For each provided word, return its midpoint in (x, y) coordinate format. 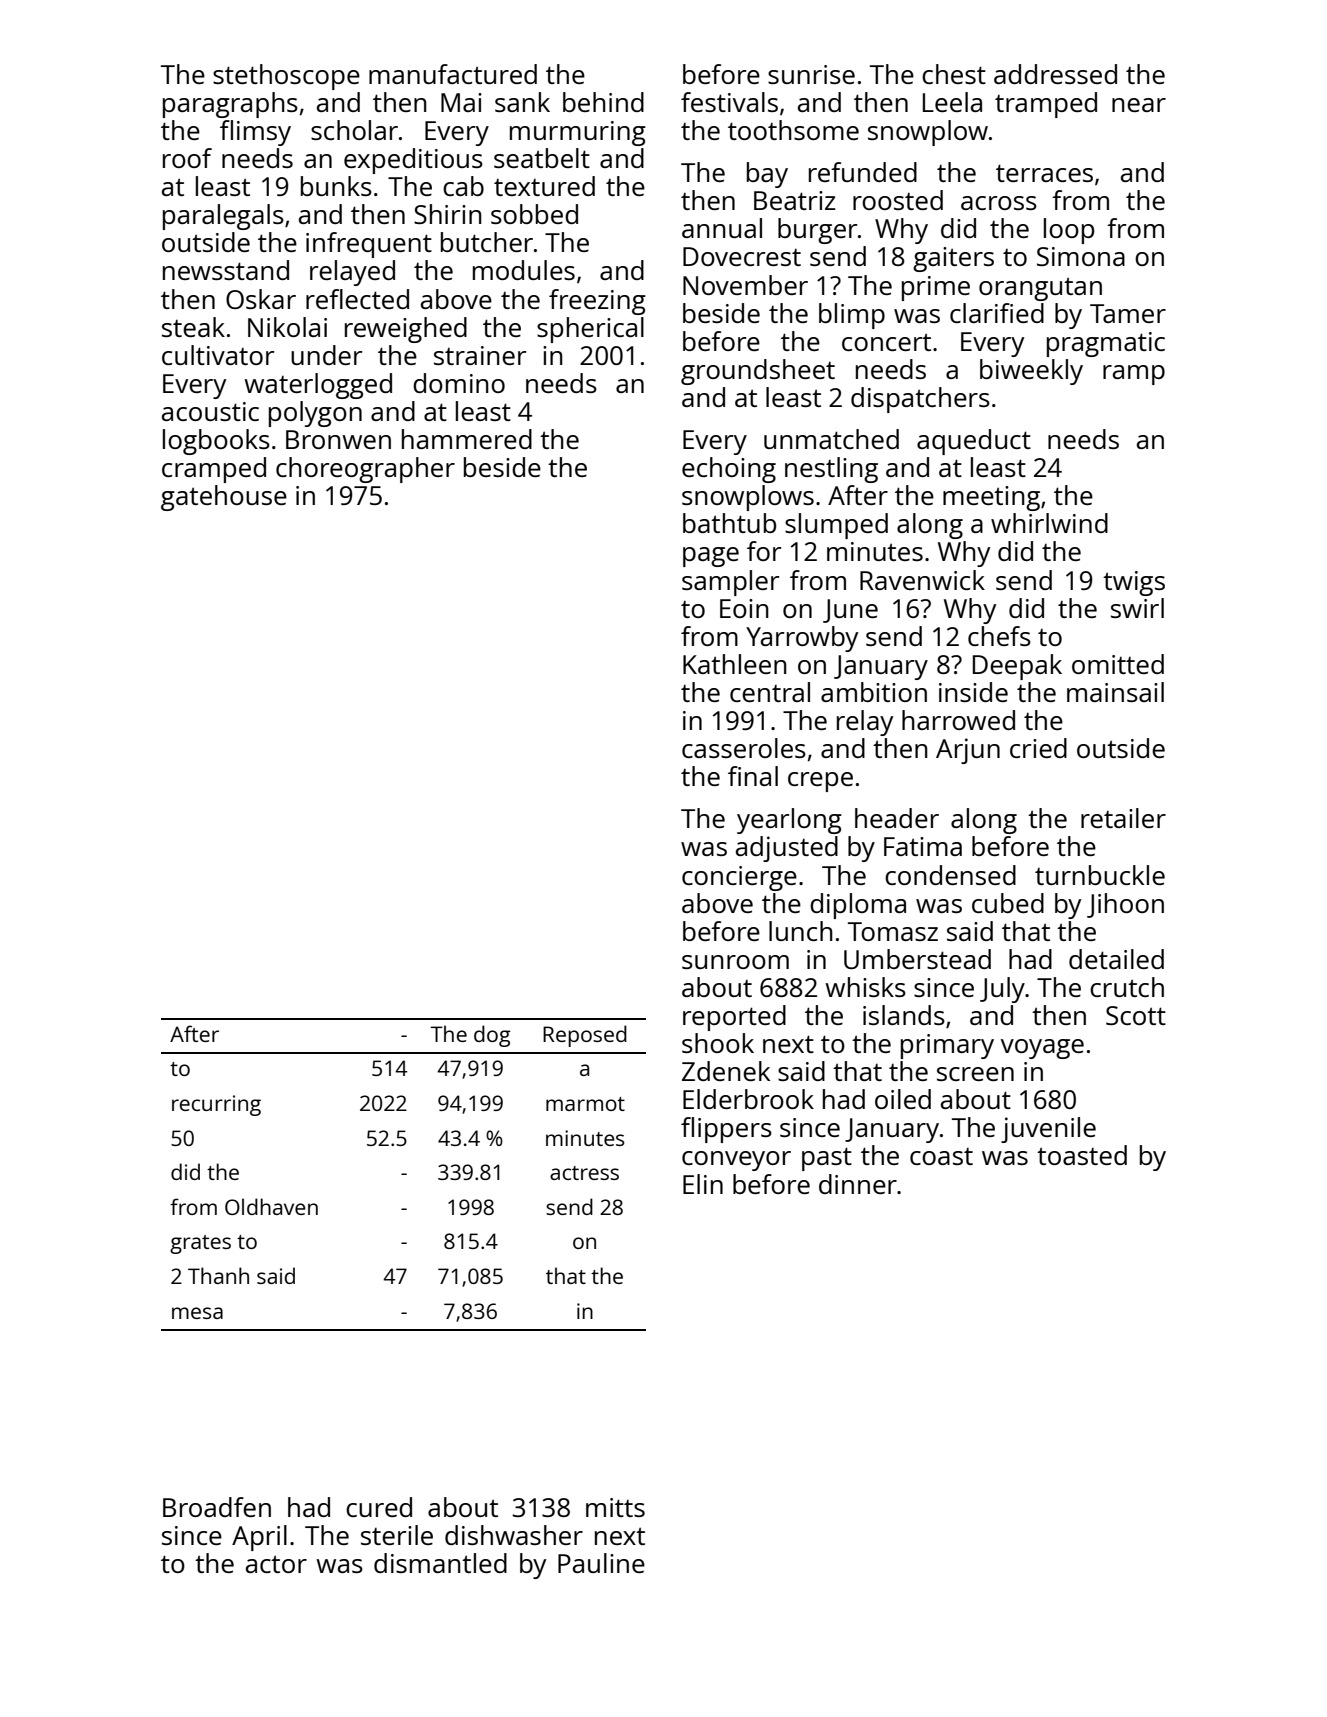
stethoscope (286, 77)
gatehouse (224, 498)
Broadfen (217, 1507)
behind (603, 102)
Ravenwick (922, 580)
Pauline (601, 1563)
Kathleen (735, 664)
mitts (615, 1507)
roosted (898, 200)
